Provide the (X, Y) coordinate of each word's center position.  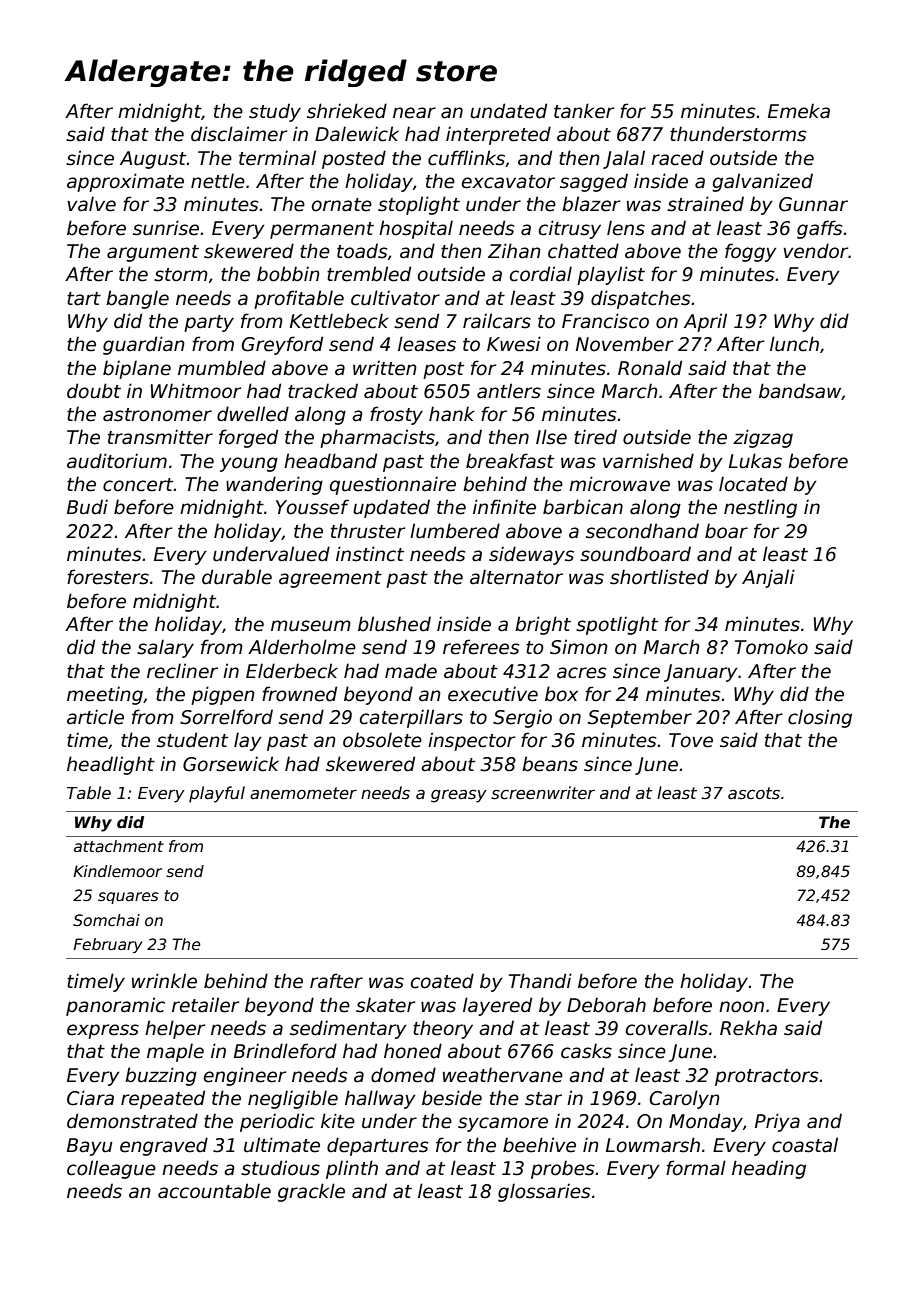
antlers (509, 391)
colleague (111, 1169)
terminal (277, 158)
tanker (584, 111)
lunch (794, 344)
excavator (508, 182)
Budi (87, 507)
